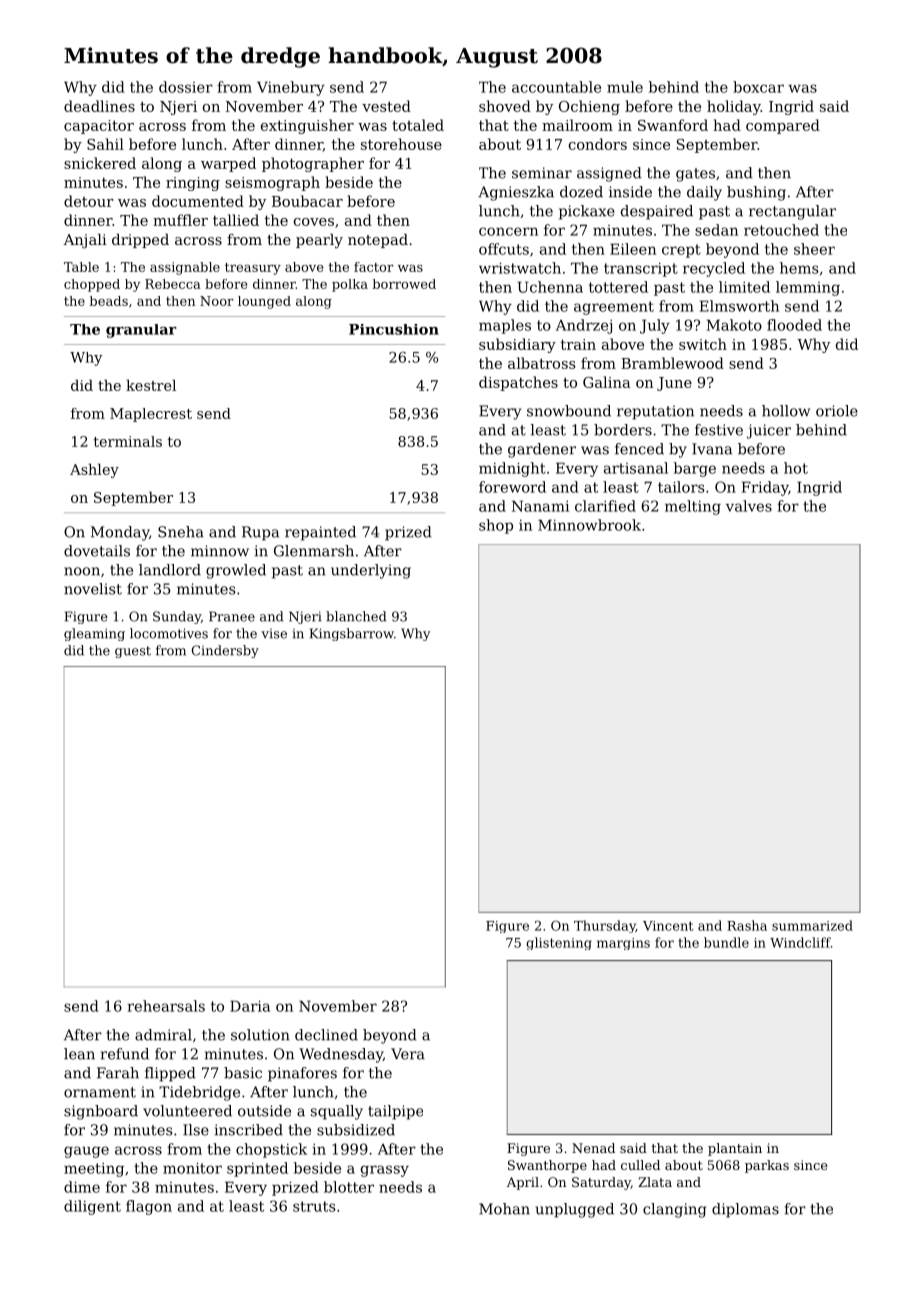 The height and width of the screenshot is (1308, 924). What do you see at coordinates (517, 345) in the screenshot?
I see `subsidiary` at bounding box center [517, 345].
